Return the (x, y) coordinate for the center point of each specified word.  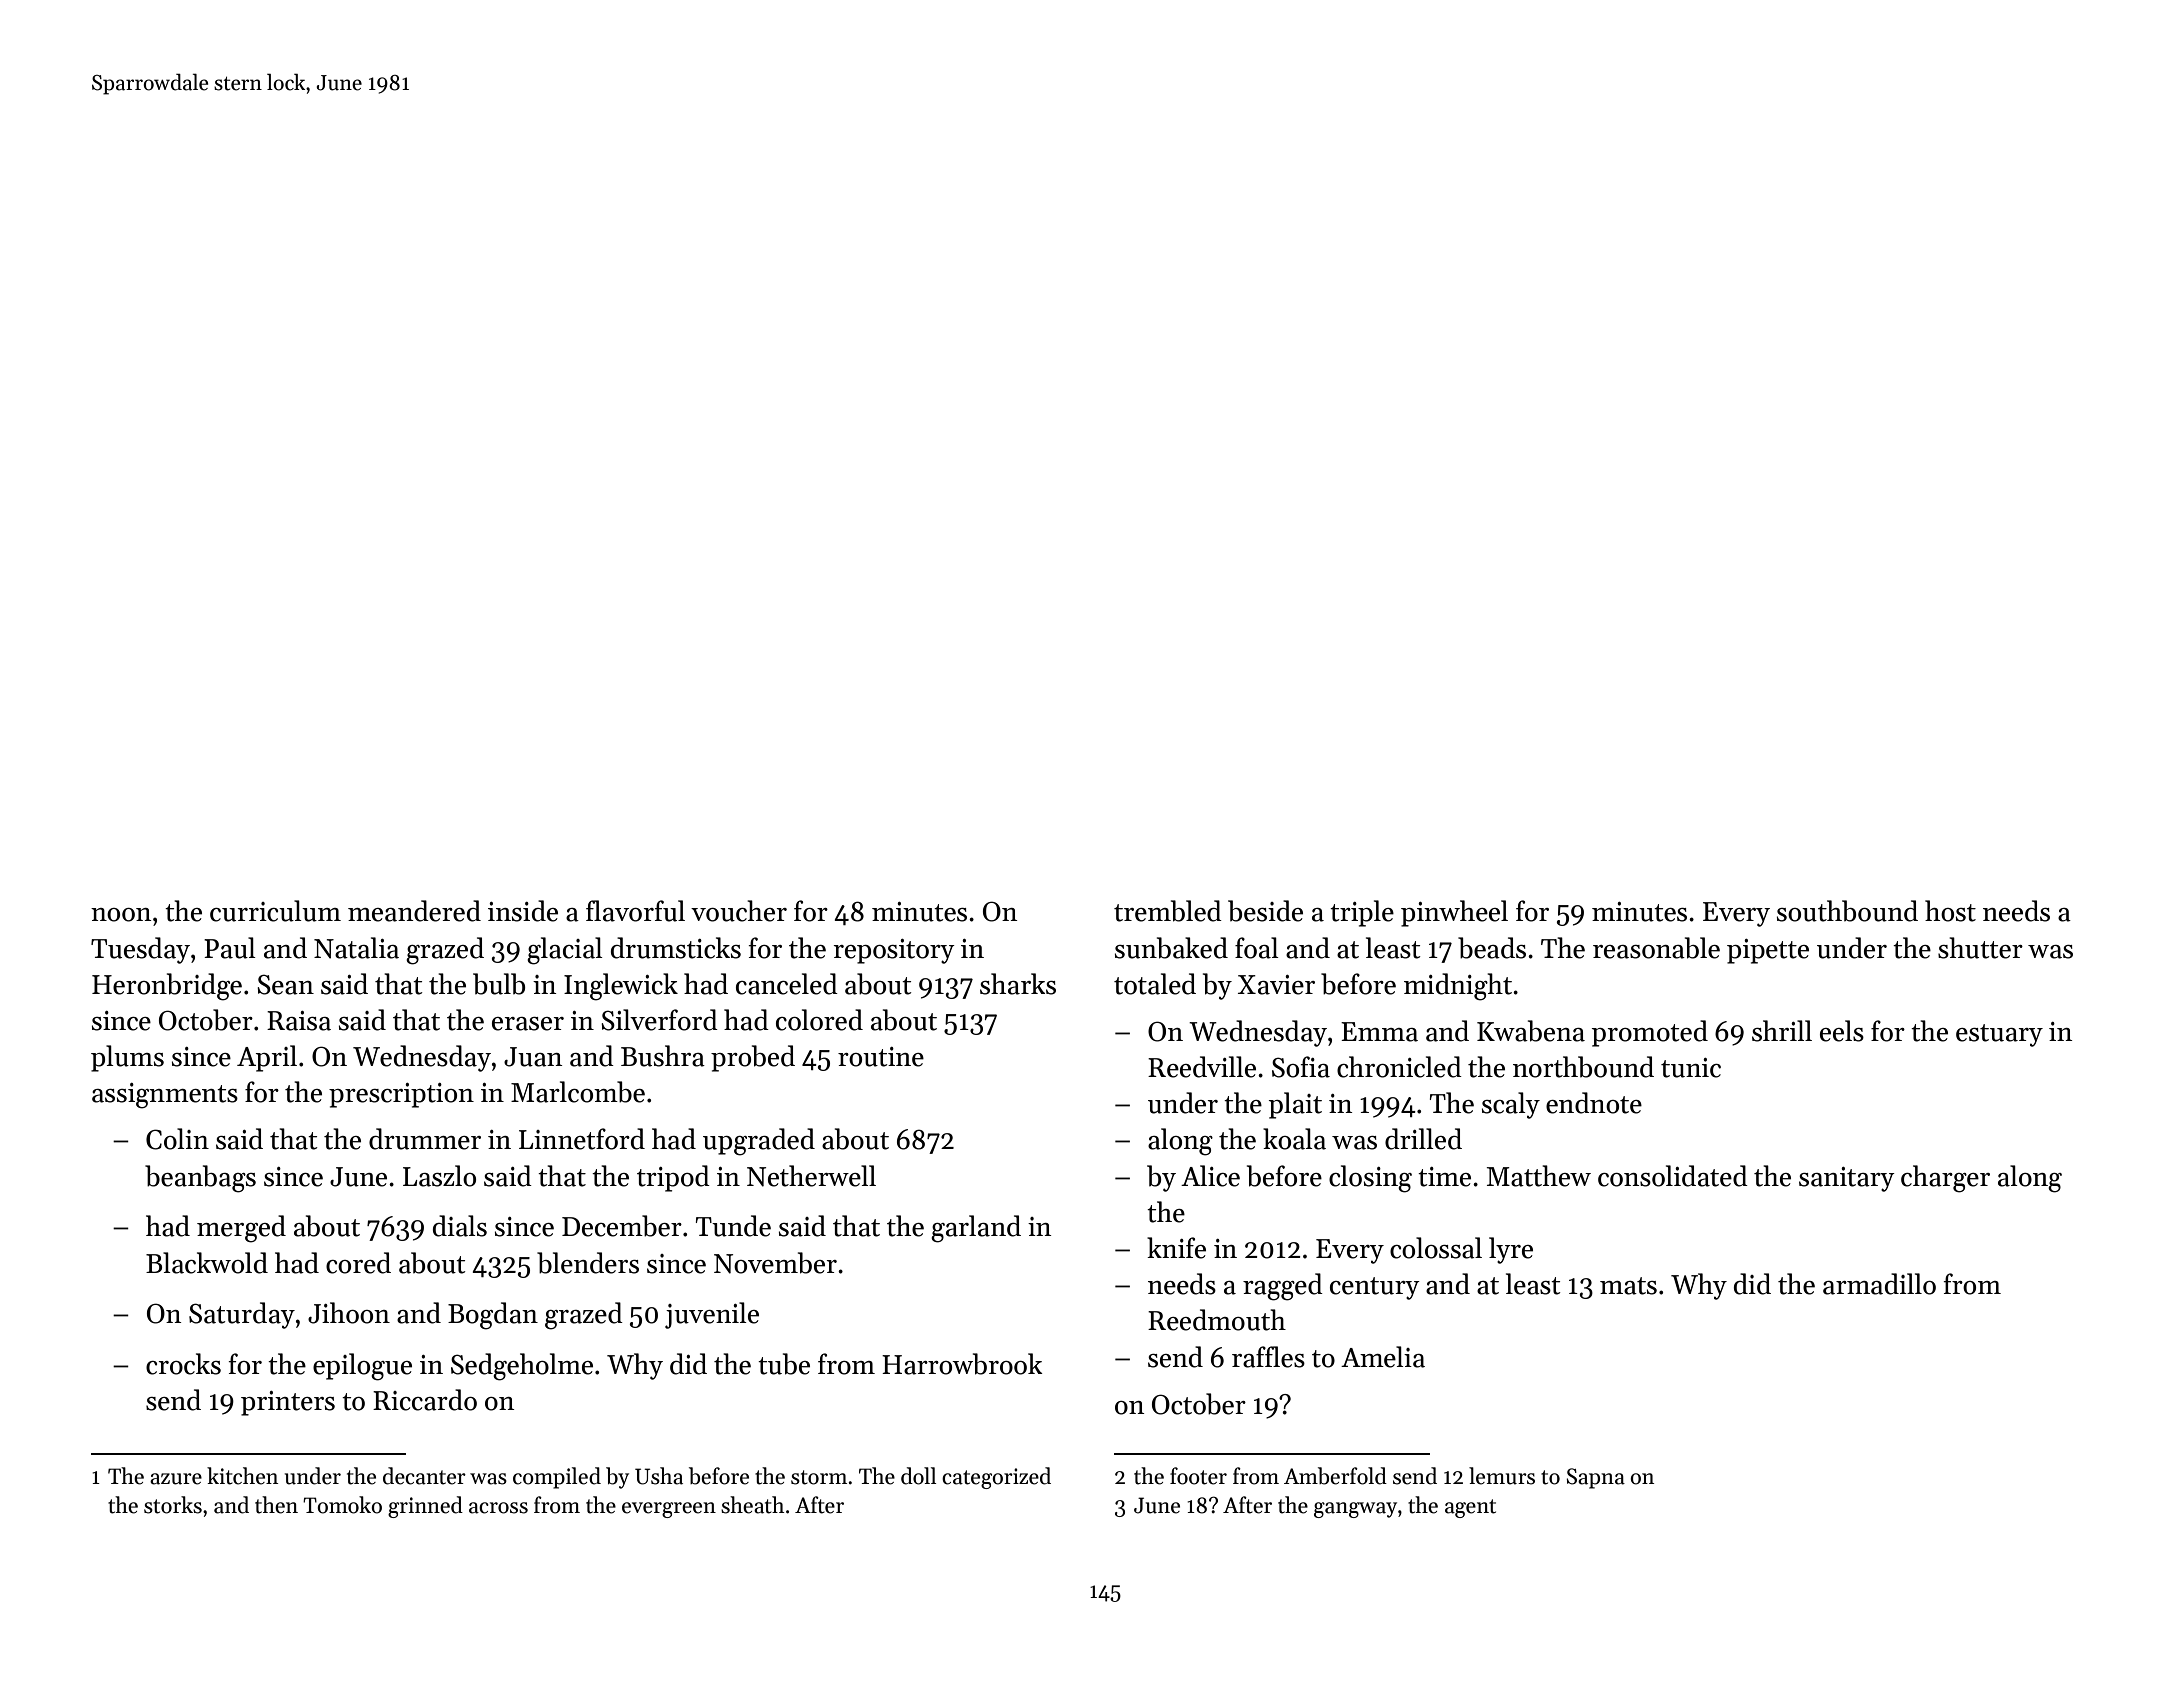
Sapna (1596, 1478)
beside (1265, 911)
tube (784, 1364)
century (1375, 1288)
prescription (401, 1095)
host (1950, 911)
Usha (659, 1476)
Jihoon (349, 1313)
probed (753, 1058)
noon (121, 915)
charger (1945, 1179)
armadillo (1879, 1284)
